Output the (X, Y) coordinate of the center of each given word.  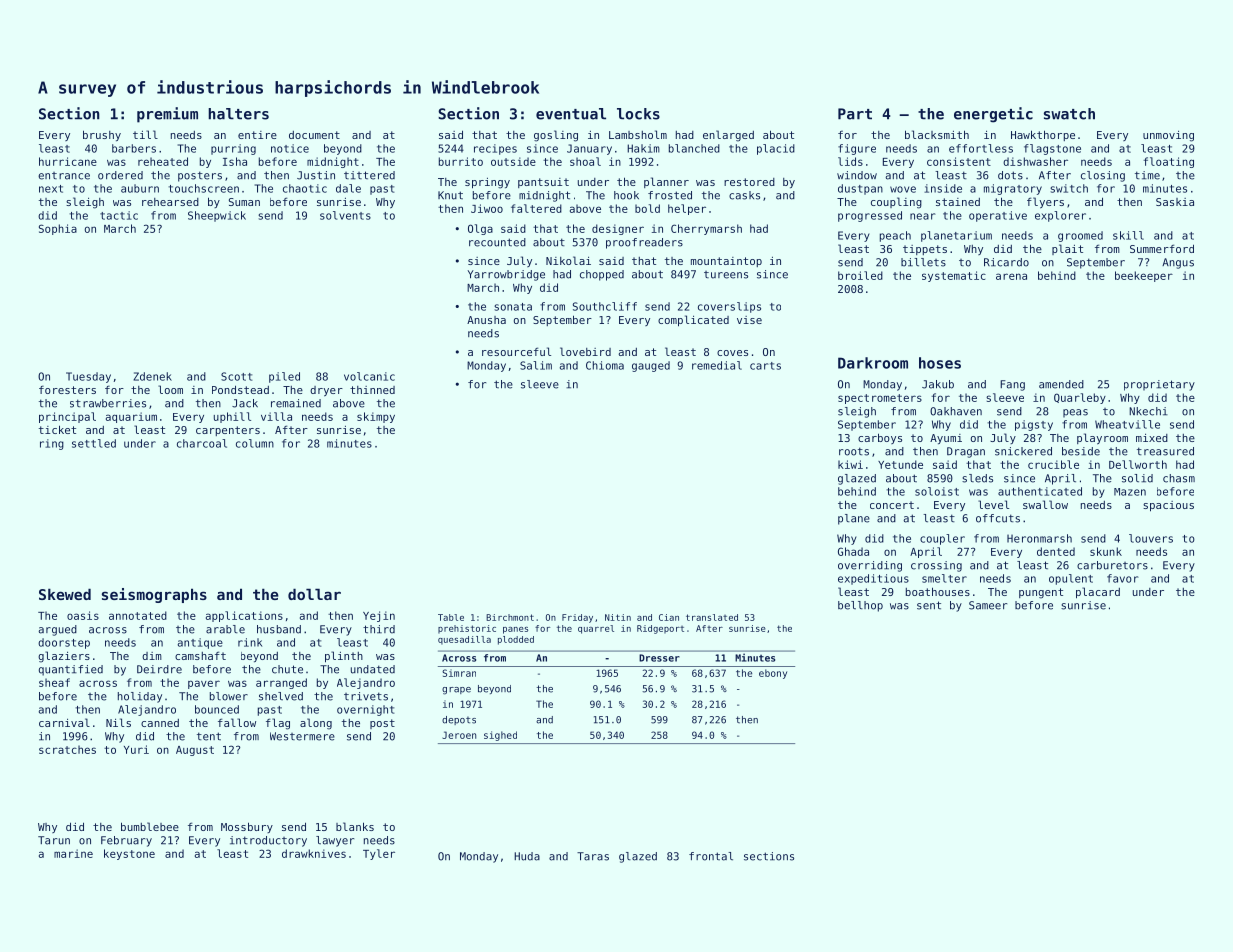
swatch (1069, 114)
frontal (711, 856)
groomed (1080, 236)
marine (73, 853)
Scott (236, 376)
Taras (593, 856)
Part (855, 114)
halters (238, 114)
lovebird (585, 351)
